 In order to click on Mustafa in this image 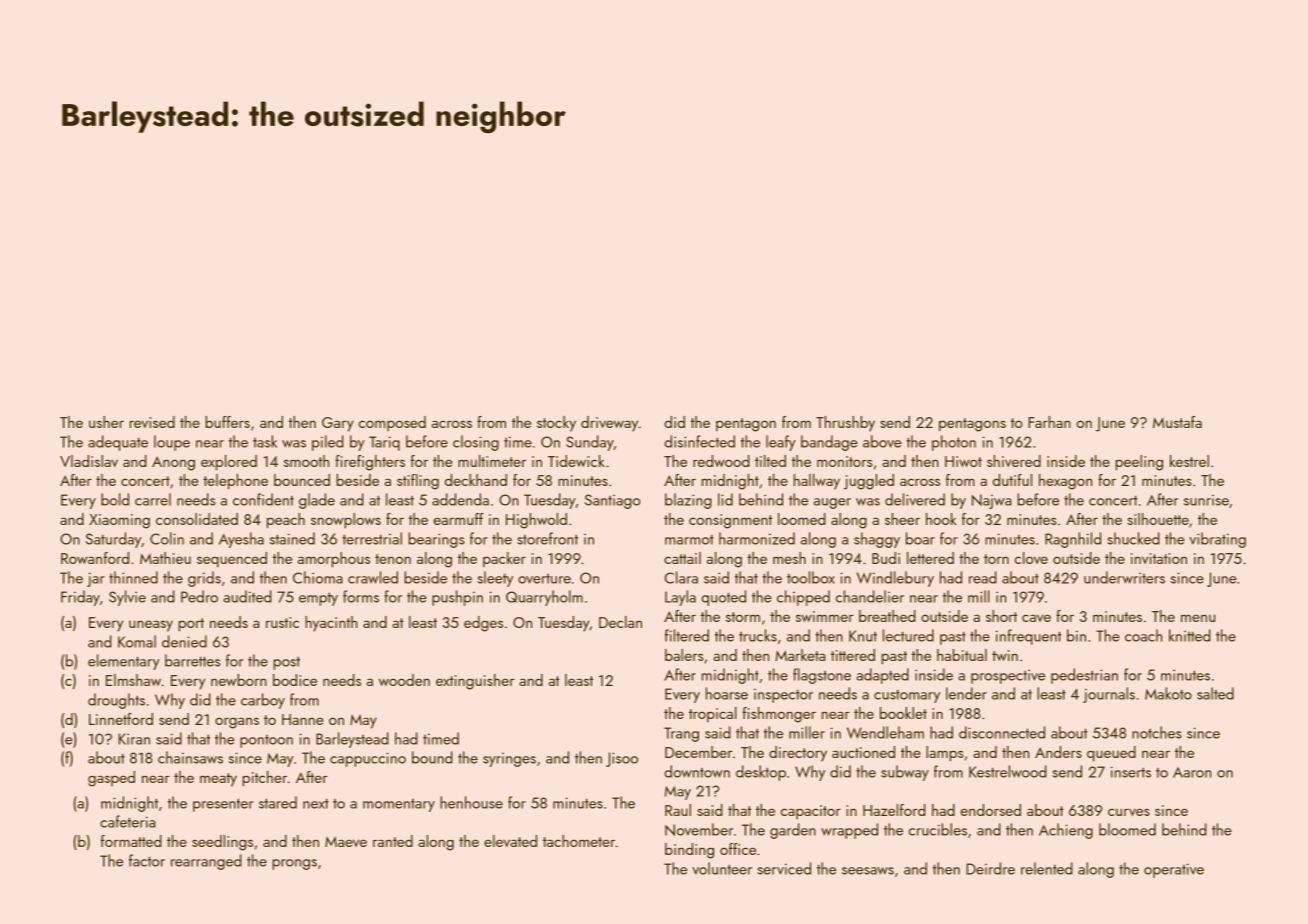, I will do `click(1177, 422)`.
